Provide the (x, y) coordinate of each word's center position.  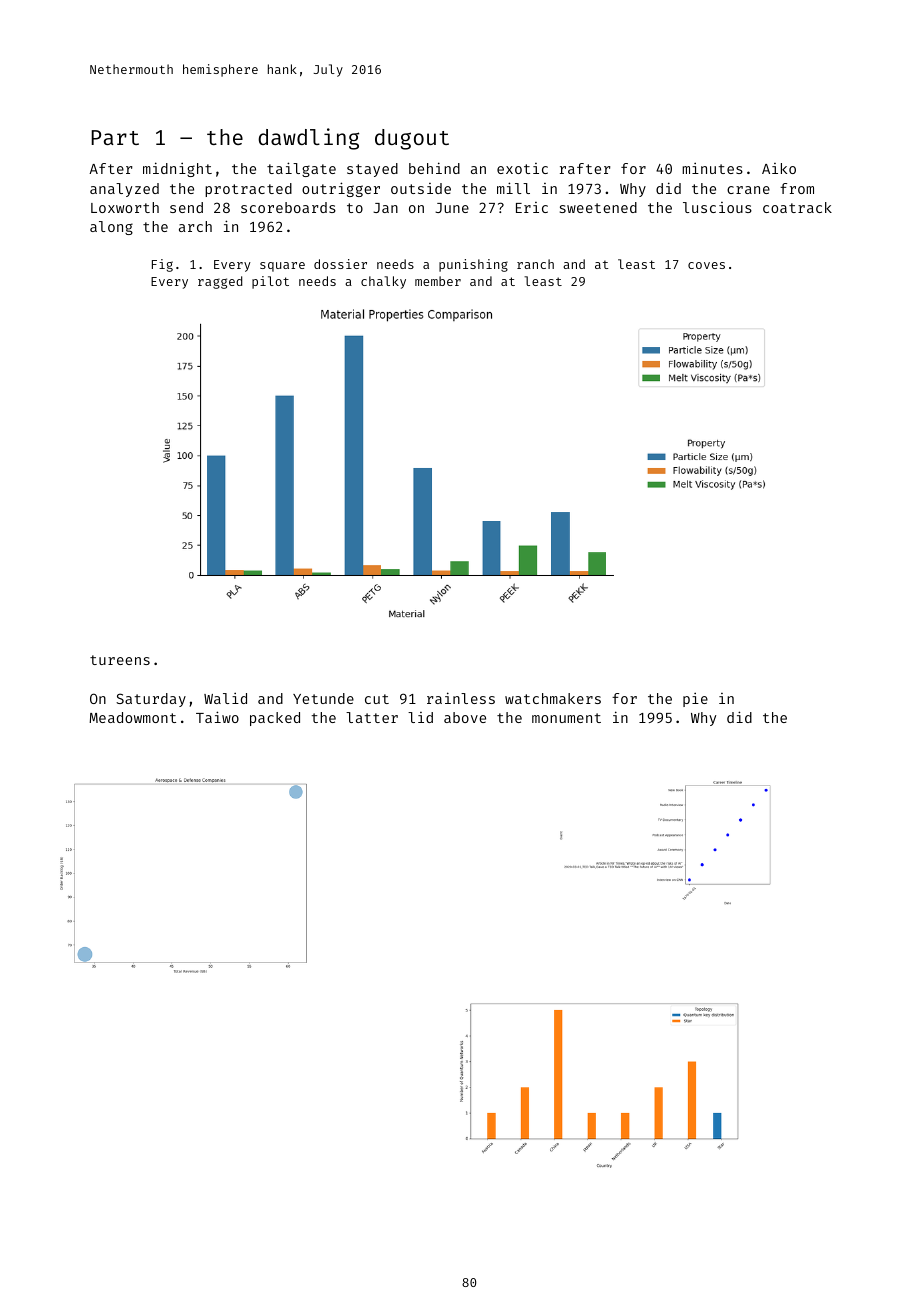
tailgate (301, 169)
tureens (120, 660)
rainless (461, 698)
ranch (535, 264)
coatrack (797, 207)
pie (695, 699)
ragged (220, 282)
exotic (522, 168)
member (438, 281)
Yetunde (323, 698)
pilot (270, 282)
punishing (473, 265)
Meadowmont (132, 717)
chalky (383, 282)
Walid (225, 698)
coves (706, 265)
